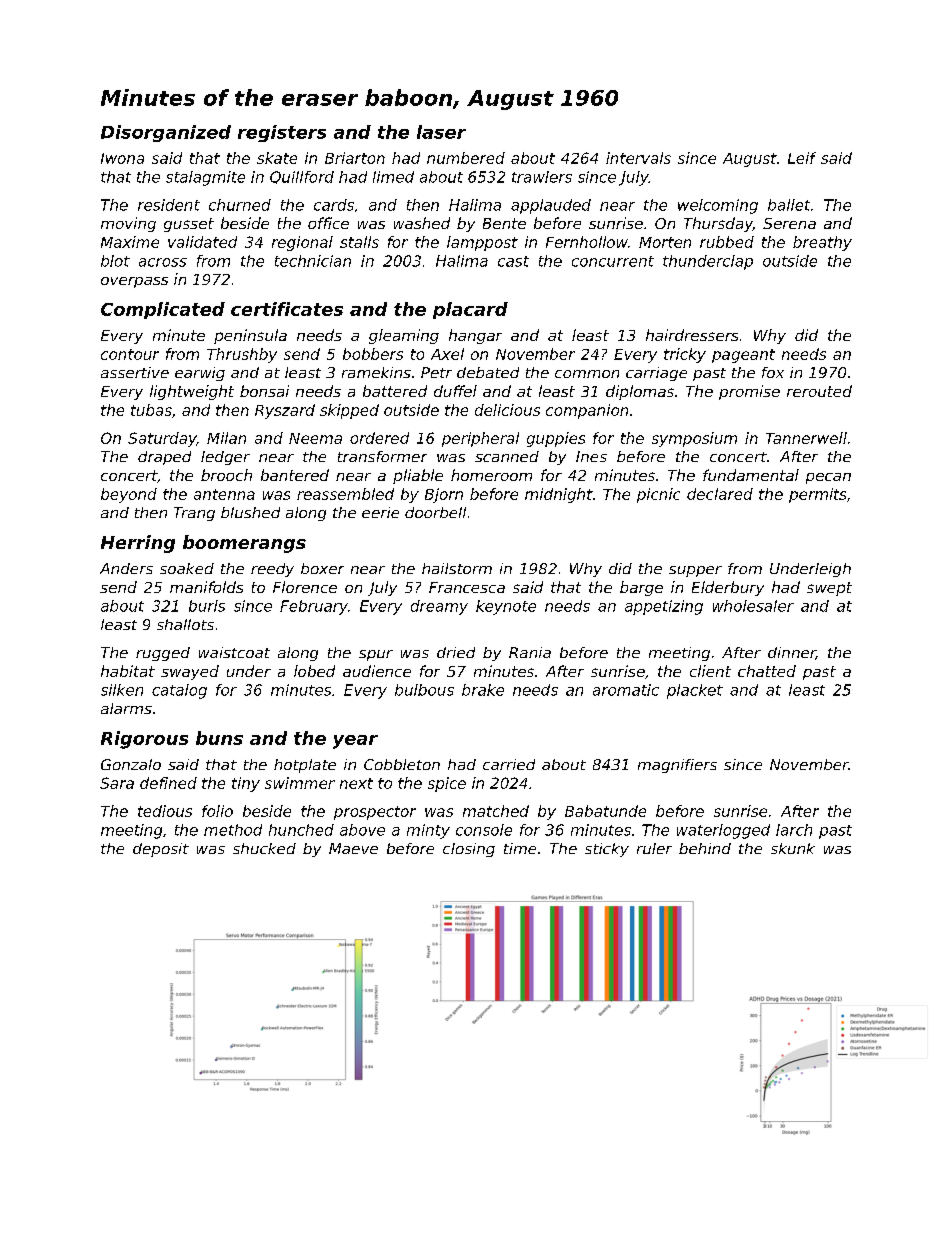  What do you see at coordinates (802, 158) in the screenshot?
I see `Leif` at bounding box center [802, 158].
